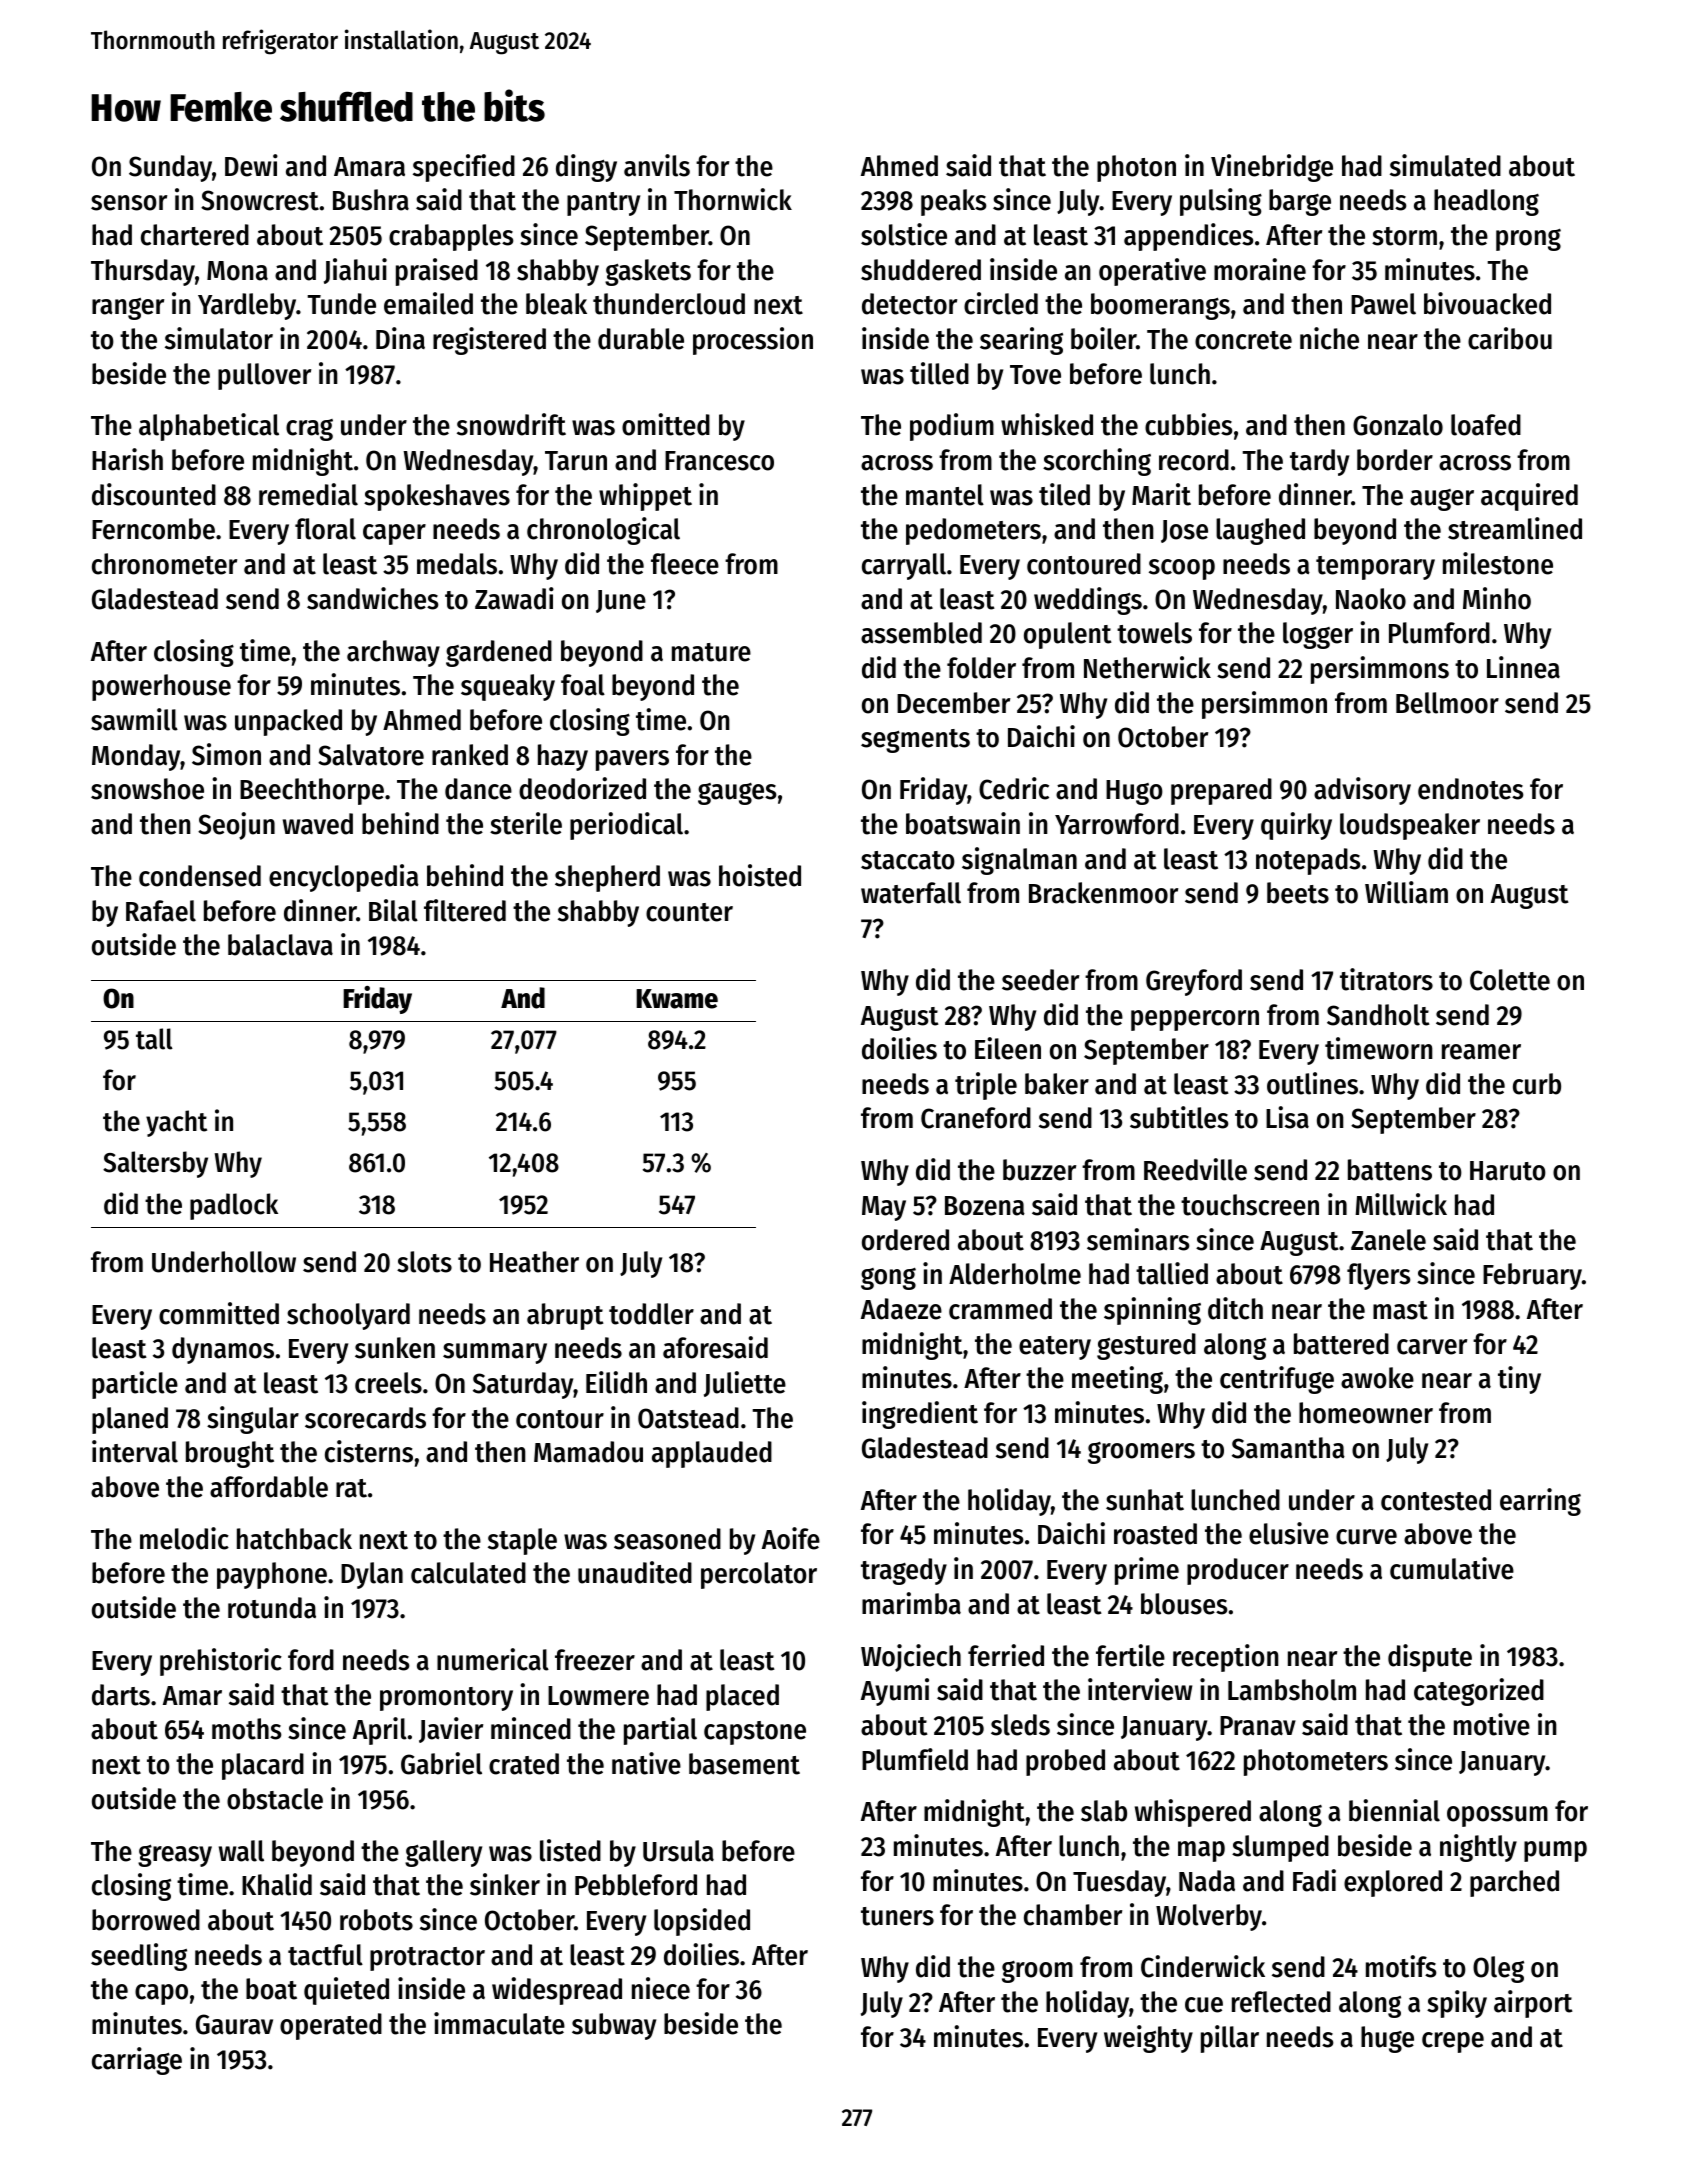 This screenshot has height=2178, width=1683. What do you see at coordinates (1148, 2039) in the screenshot?
I see `weighty` at bounding box center [1148, 2039].
